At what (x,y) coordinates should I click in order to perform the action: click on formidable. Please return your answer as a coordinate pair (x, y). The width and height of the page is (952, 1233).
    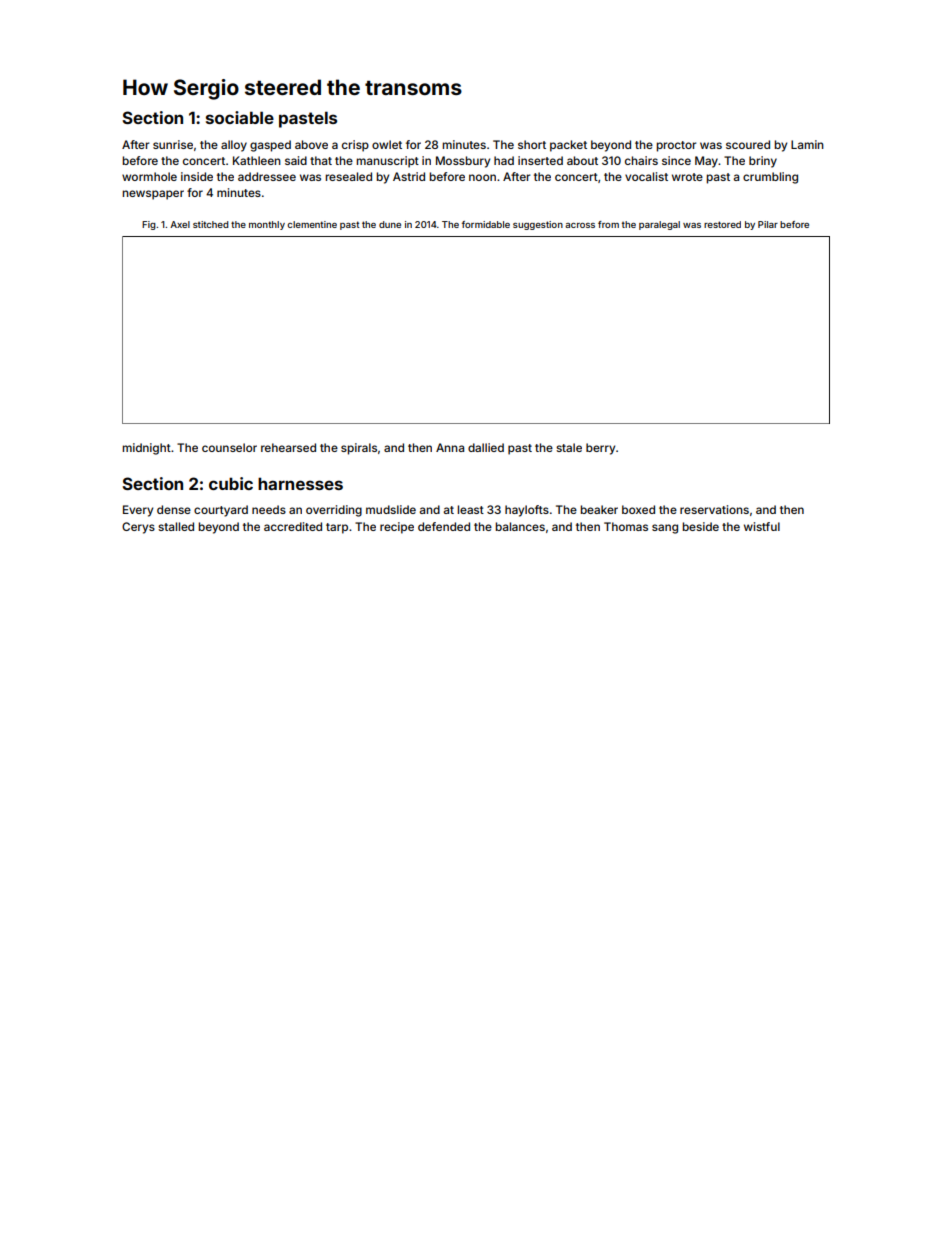
    Looking at the image, I should click on (486, 224).
